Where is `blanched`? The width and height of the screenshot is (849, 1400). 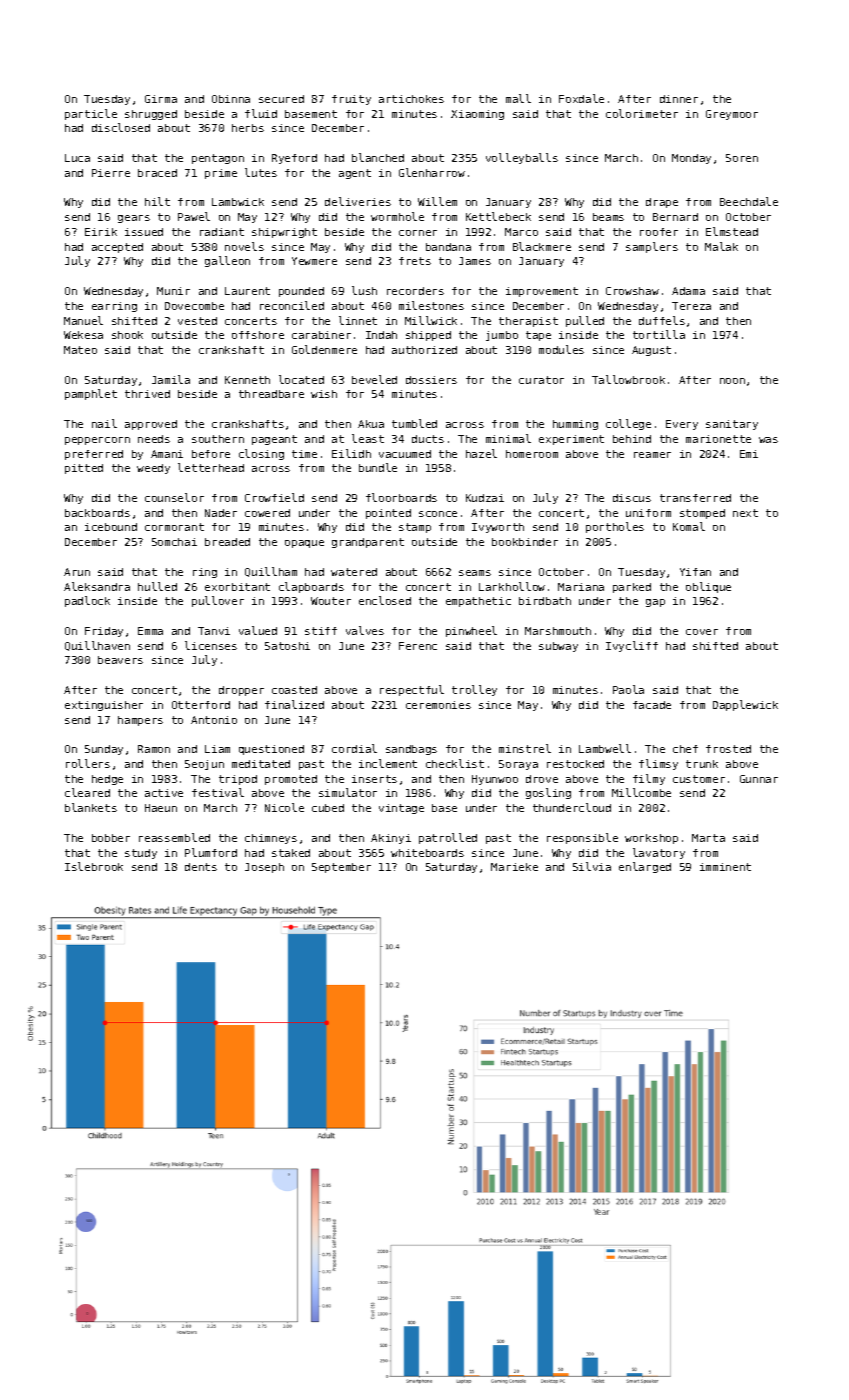
blanched is located at coordinates (378, 157).
